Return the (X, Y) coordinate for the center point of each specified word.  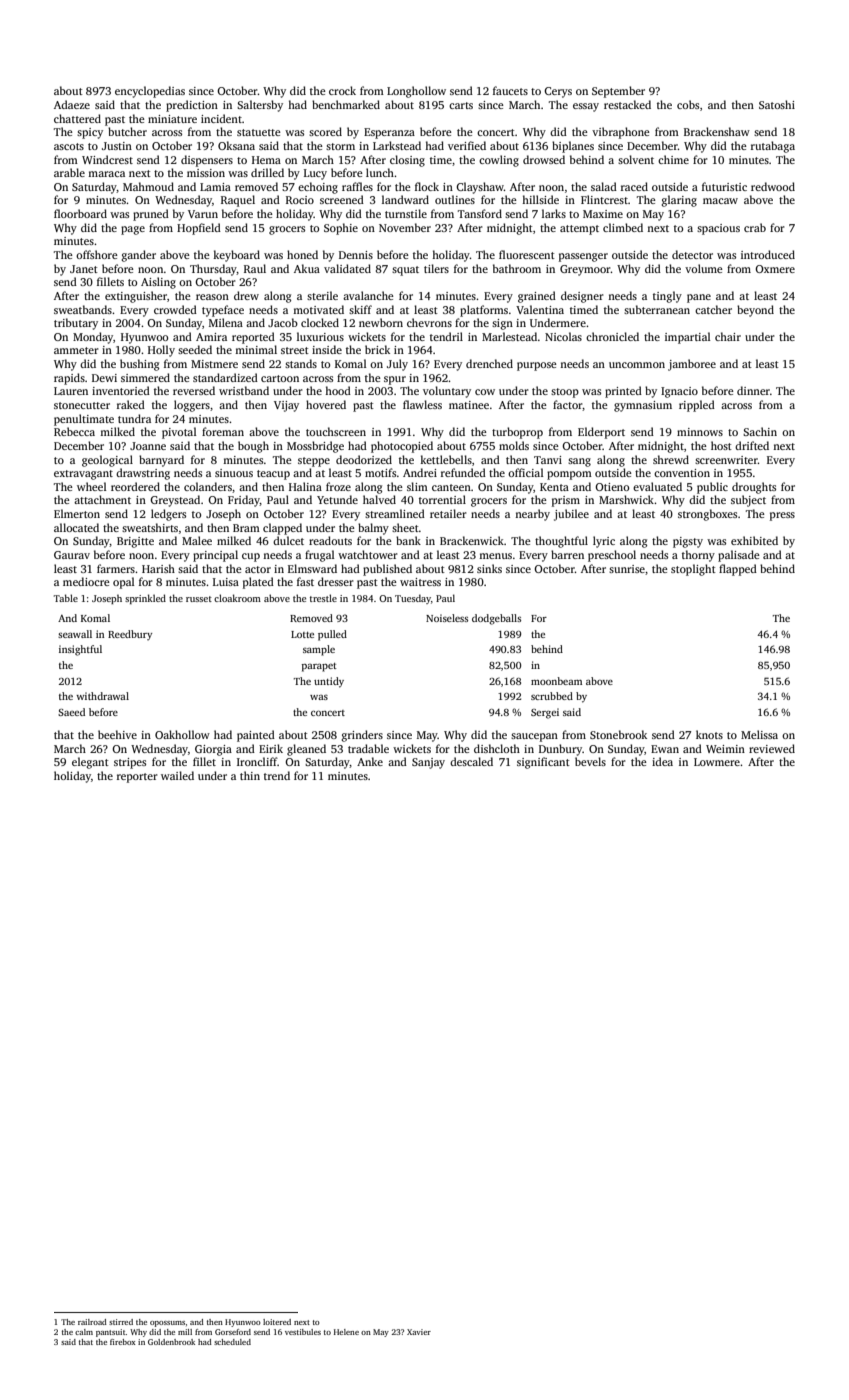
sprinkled (145, 599)
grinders (362, 736)
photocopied (402, 447)
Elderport (601, 433)
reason (212, 297)
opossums (167, 1324)
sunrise (627, 569)
